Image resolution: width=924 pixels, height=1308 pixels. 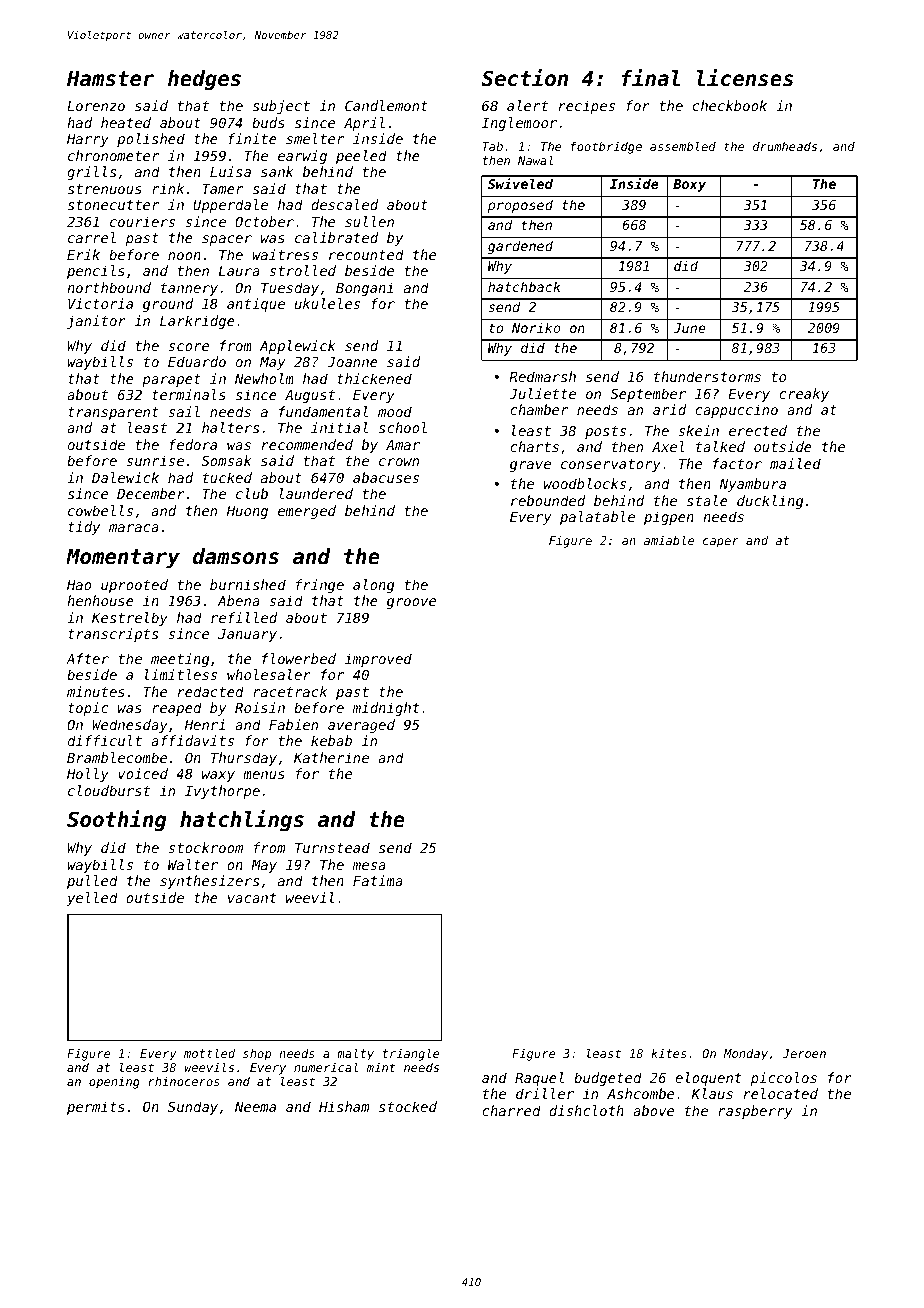 What do you see at coordinates (117, 821) in the screenshot?
I see `Soothing` at bounding box center [117, 821].
